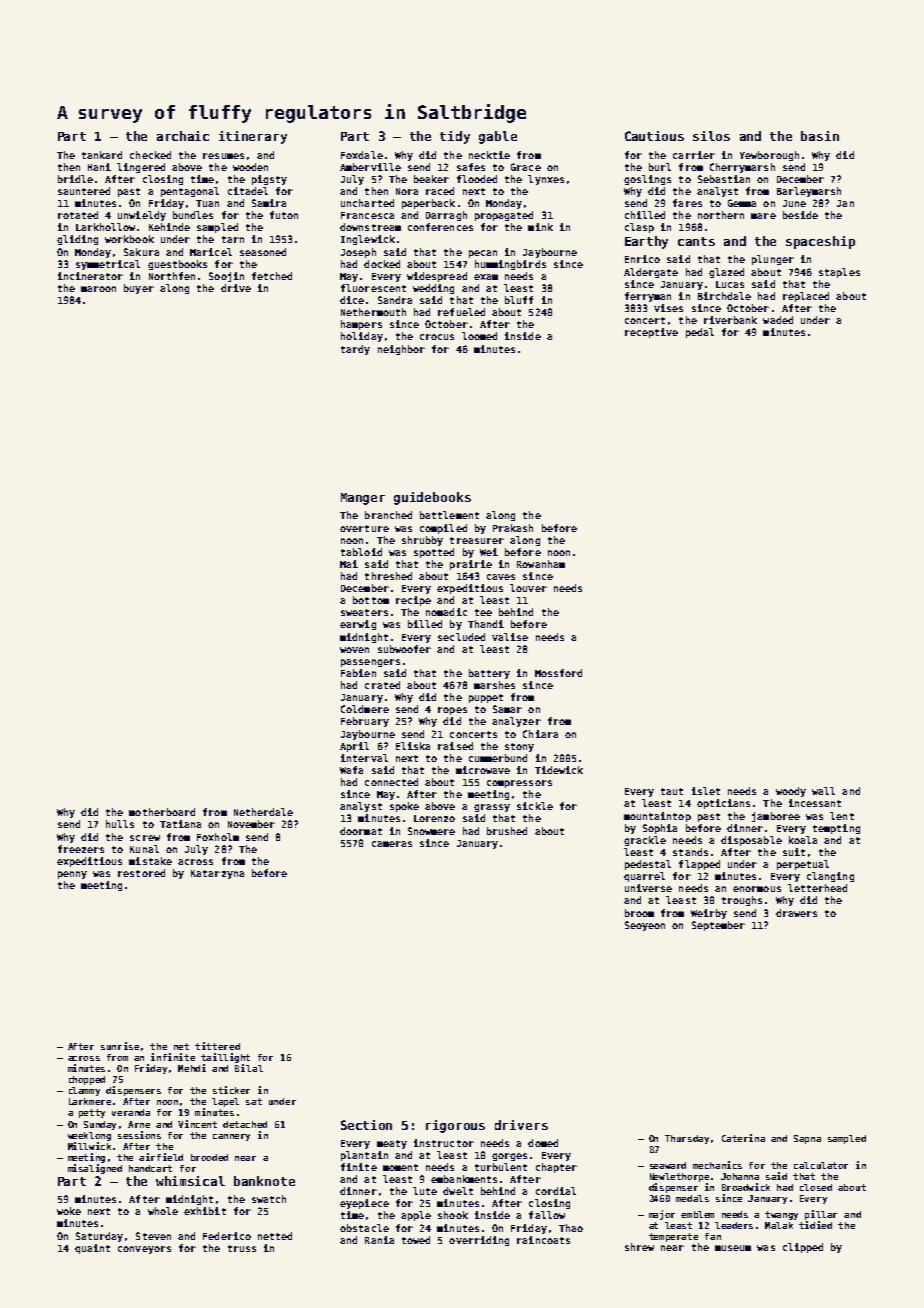 The image size is (924, 1308). Describe the element at coordinates (365, 722) in the document. I see `February` at that location.
